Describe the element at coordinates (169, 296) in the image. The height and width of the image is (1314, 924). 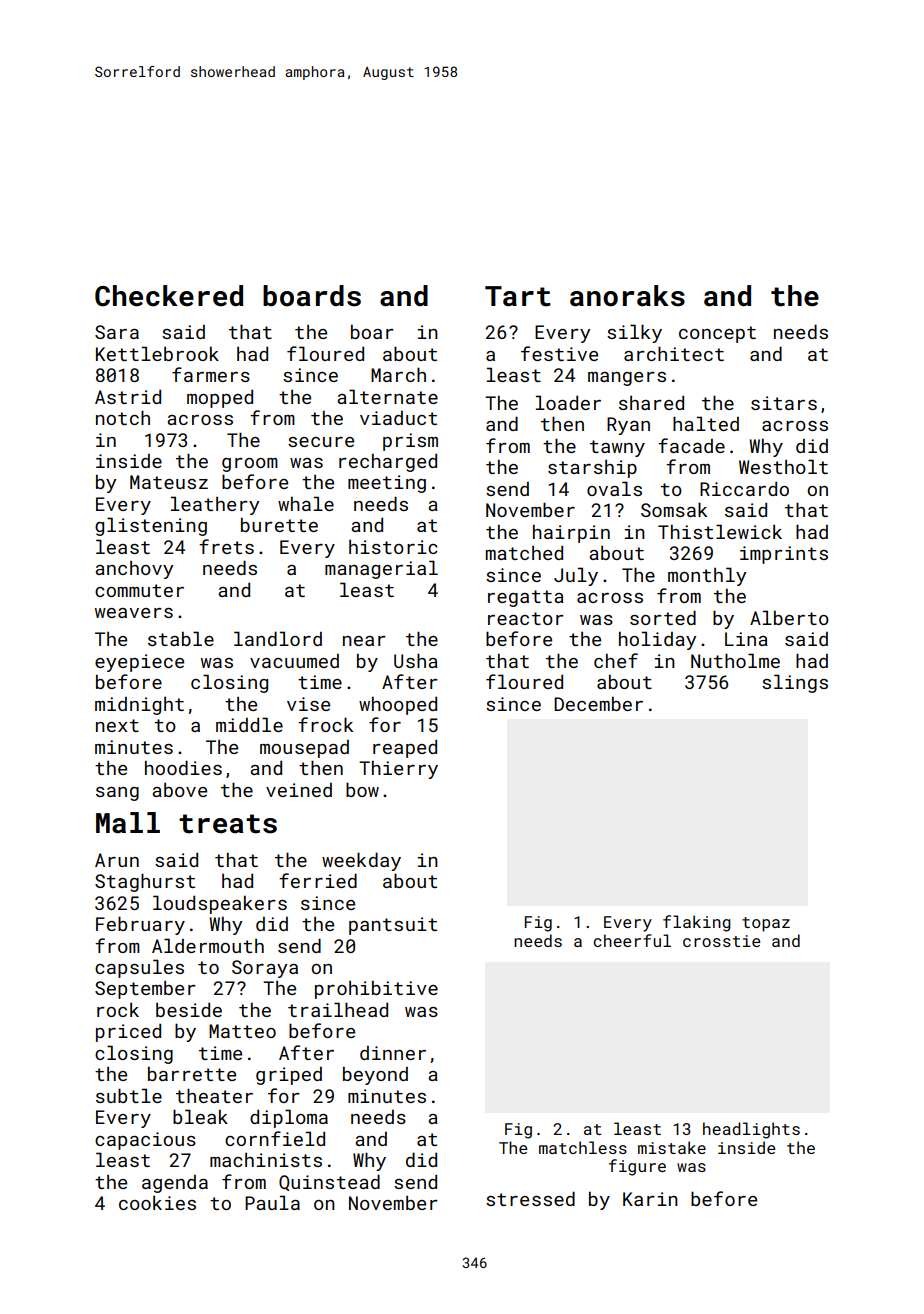
I see `Checkered` at that location.
